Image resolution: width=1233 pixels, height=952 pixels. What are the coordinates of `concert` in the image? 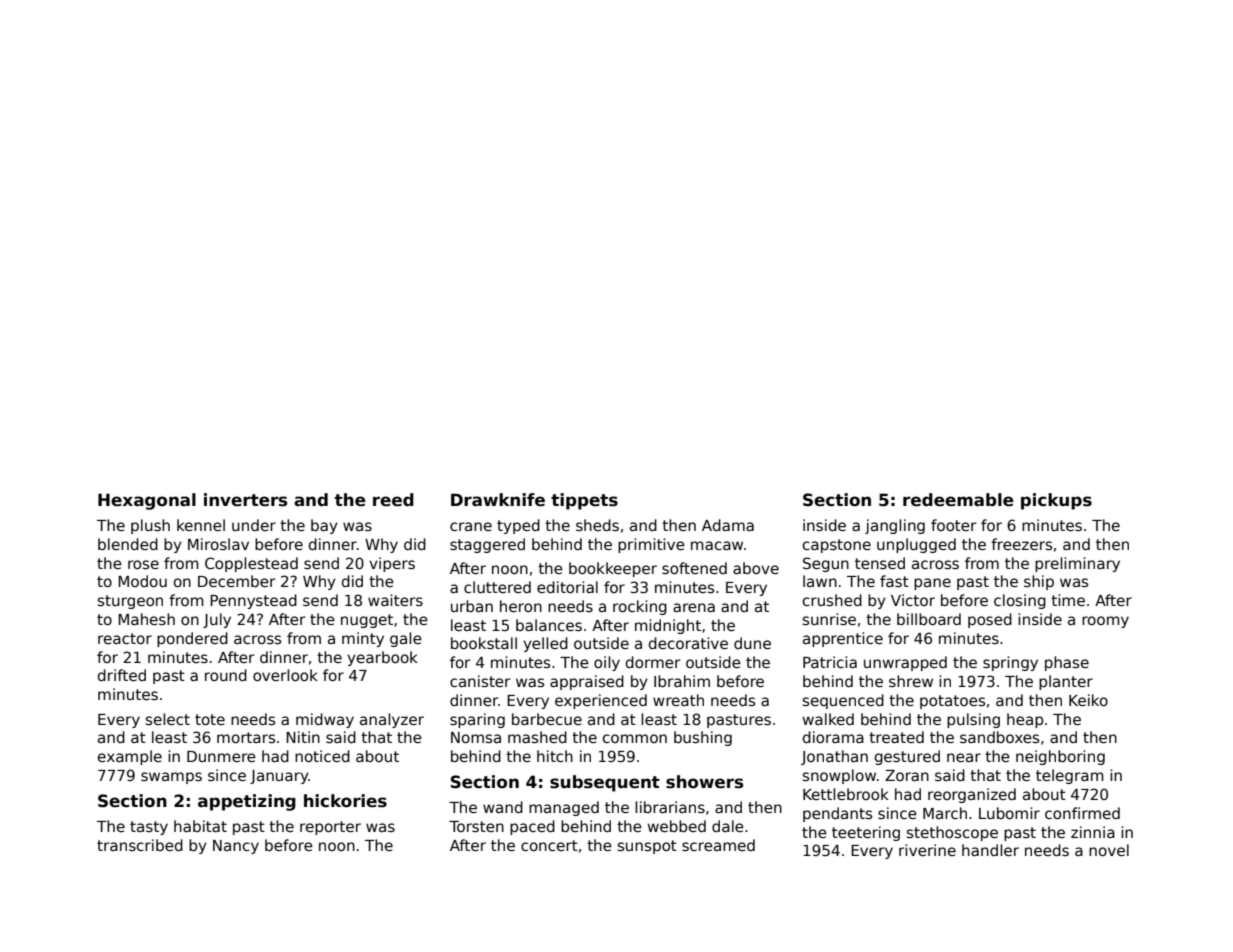 It's located at (549, 845).
